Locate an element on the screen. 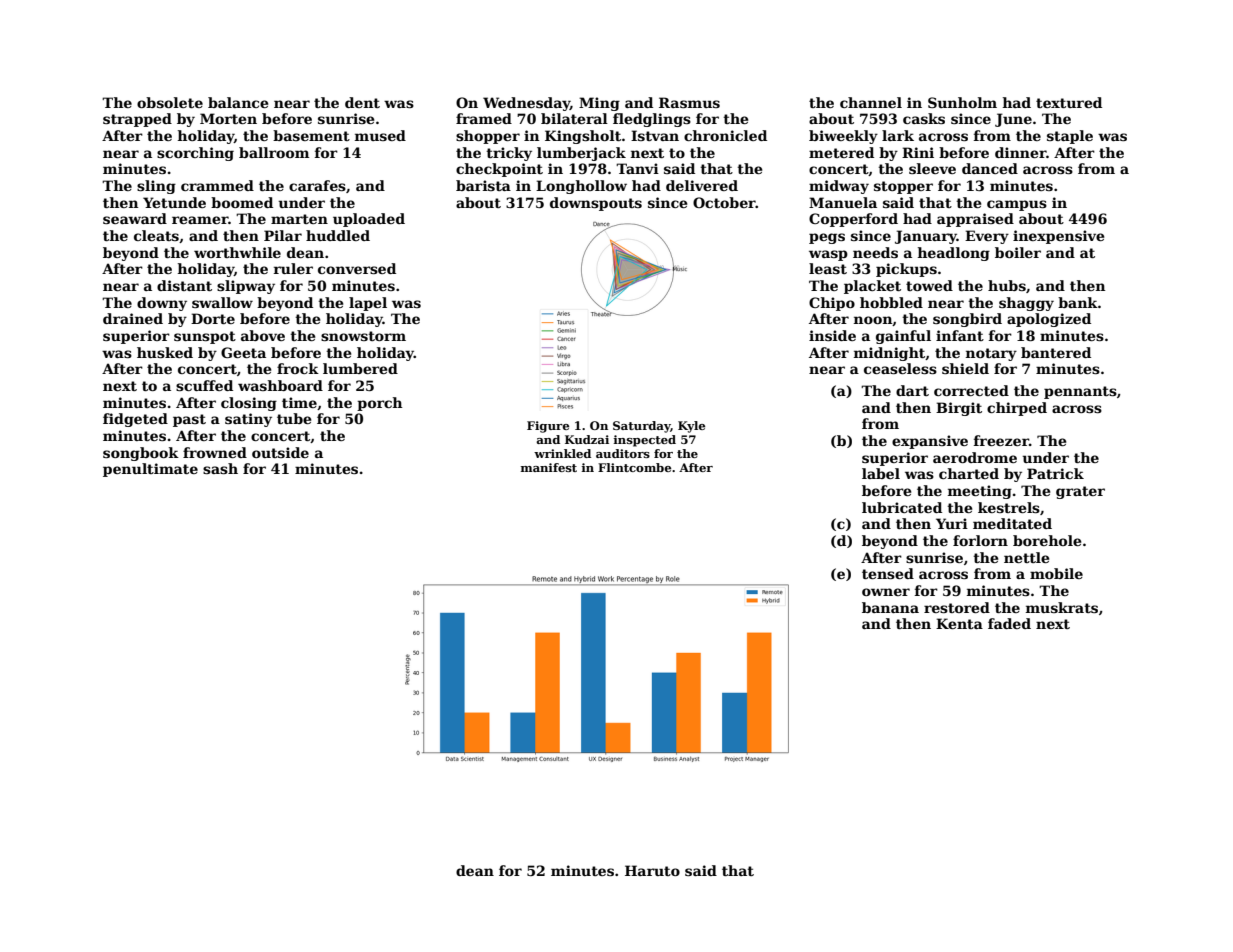  bantered is located at coordinates (1056, 352).
